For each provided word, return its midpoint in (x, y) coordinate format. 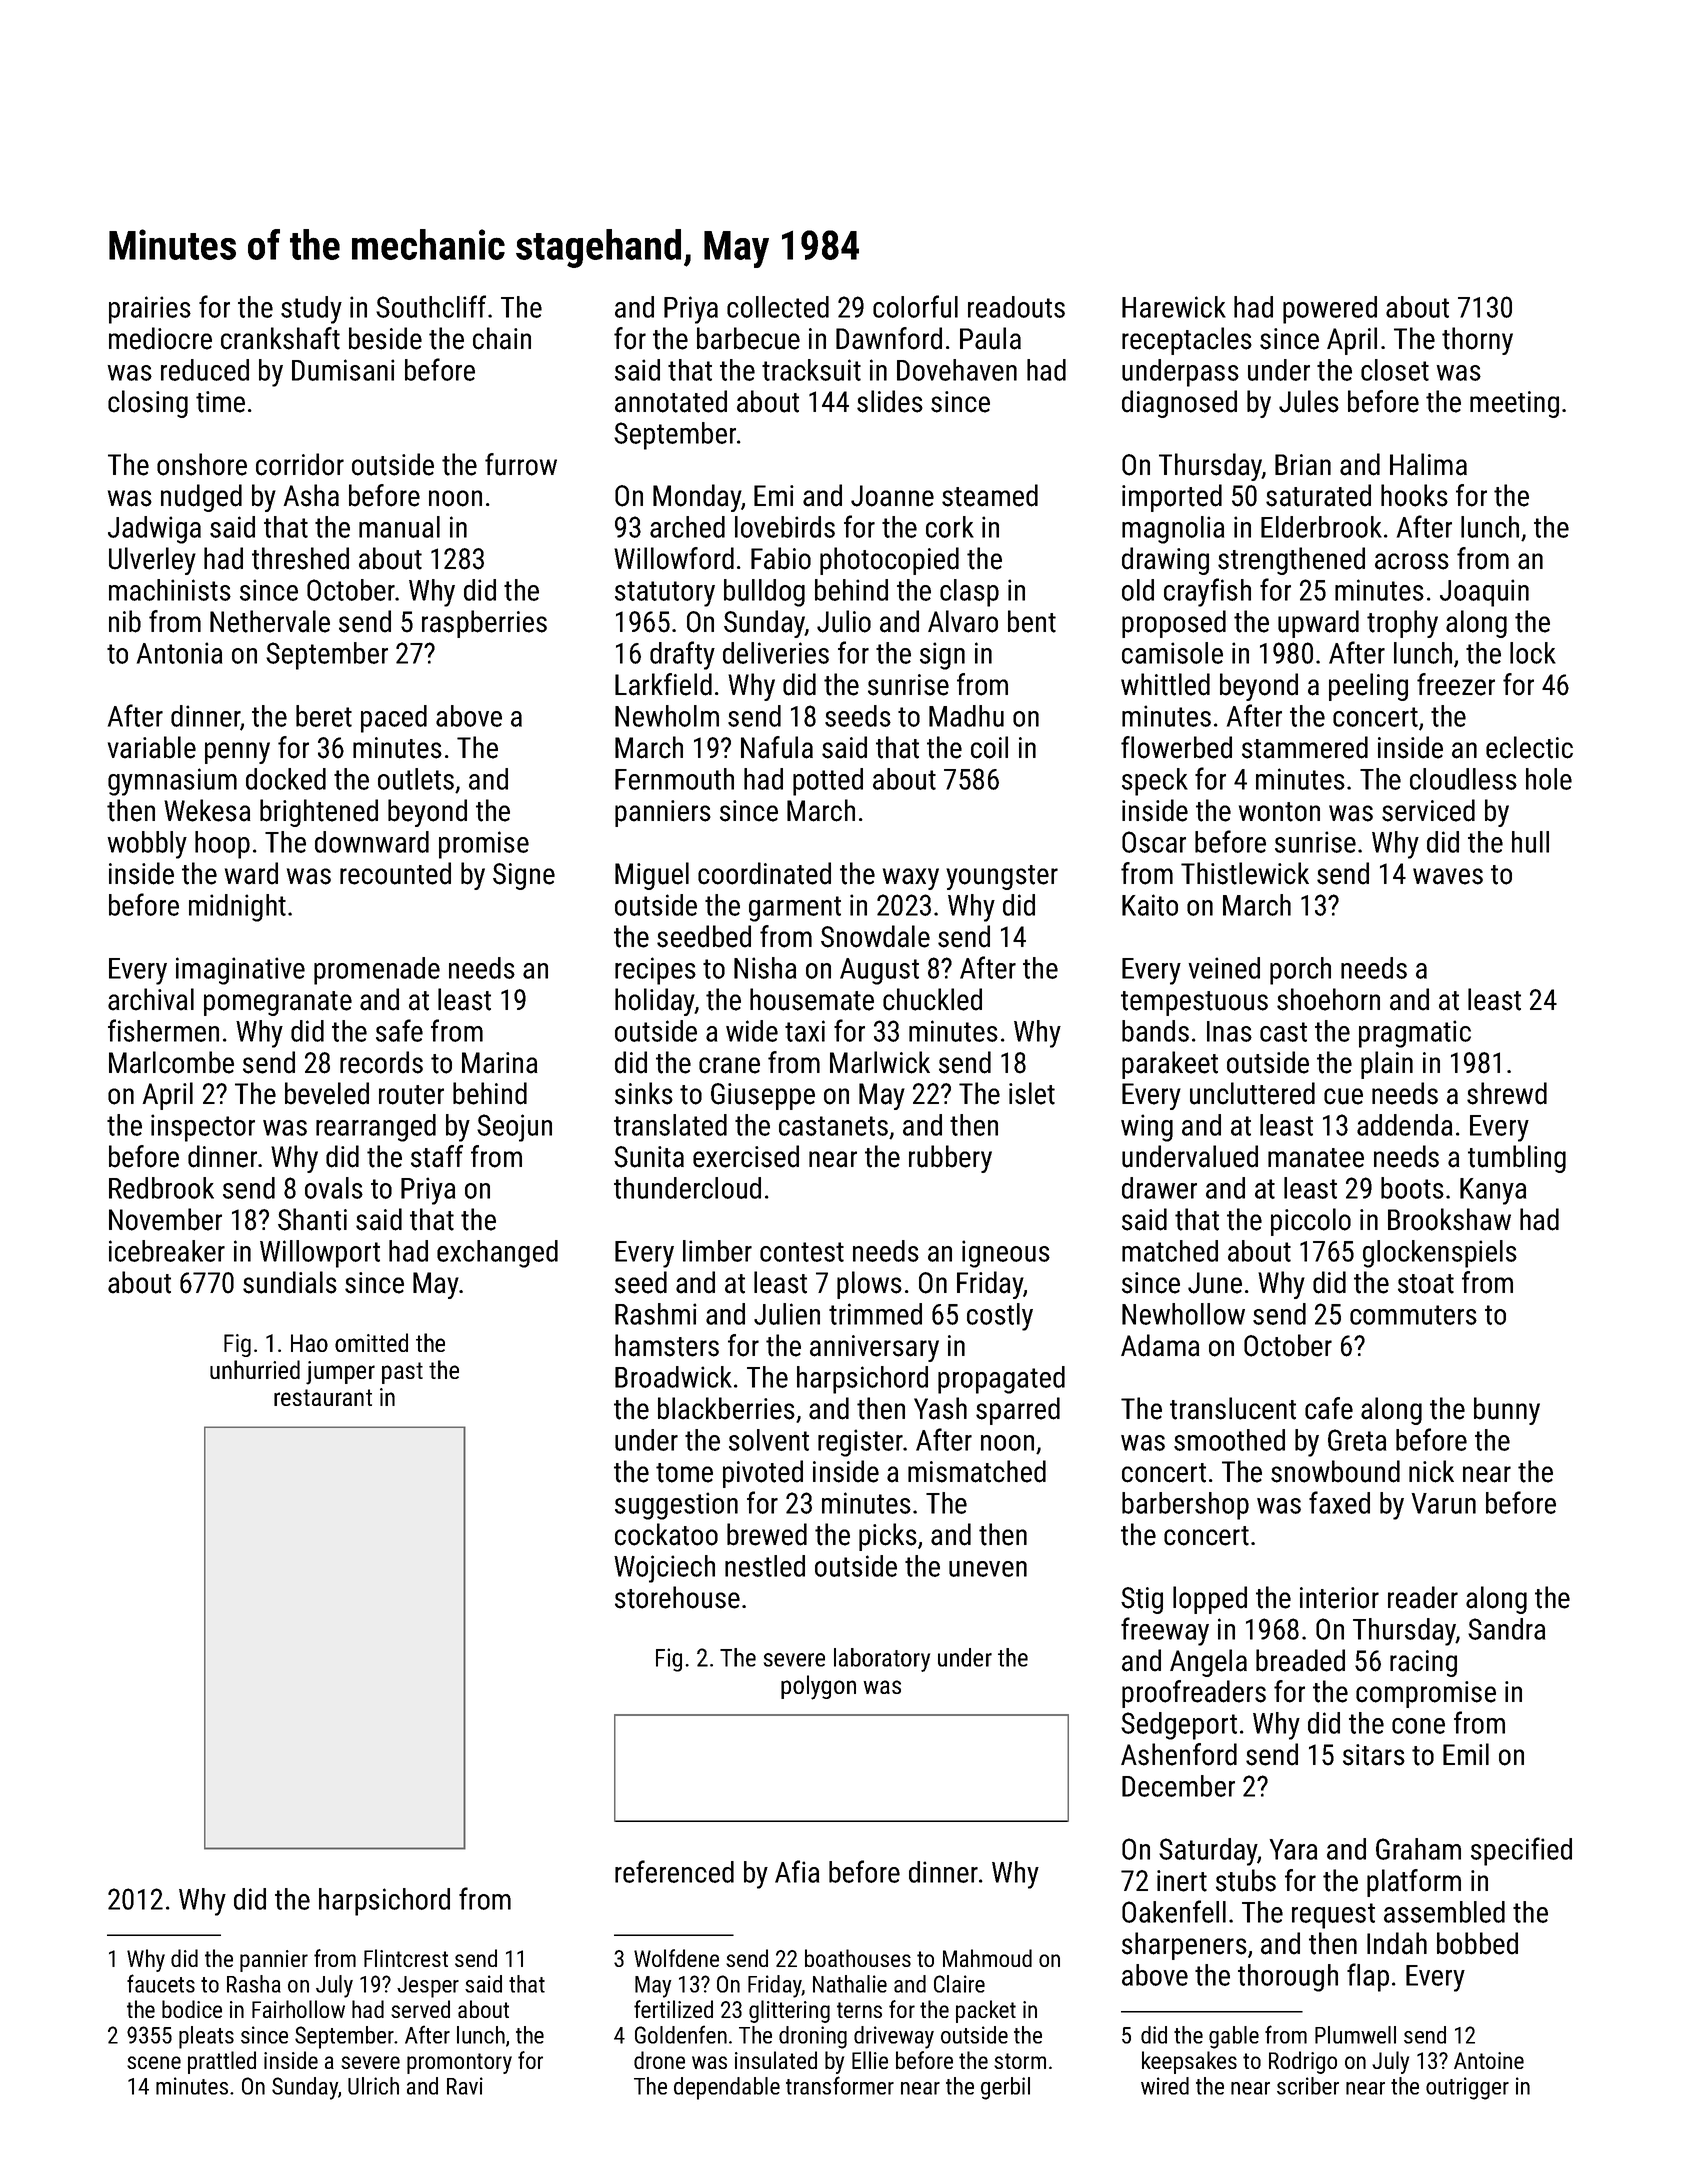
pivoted (763, 1474)
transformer (840, 2085)
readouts (1016, 307)
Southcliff (431, 306)
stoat (1426, 1284)
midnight (237, 908)
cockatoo (666, 1534)
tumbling (1517, 1159)
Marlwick (880, 1062)
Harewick (1174, 307)
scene (154, 2062)
